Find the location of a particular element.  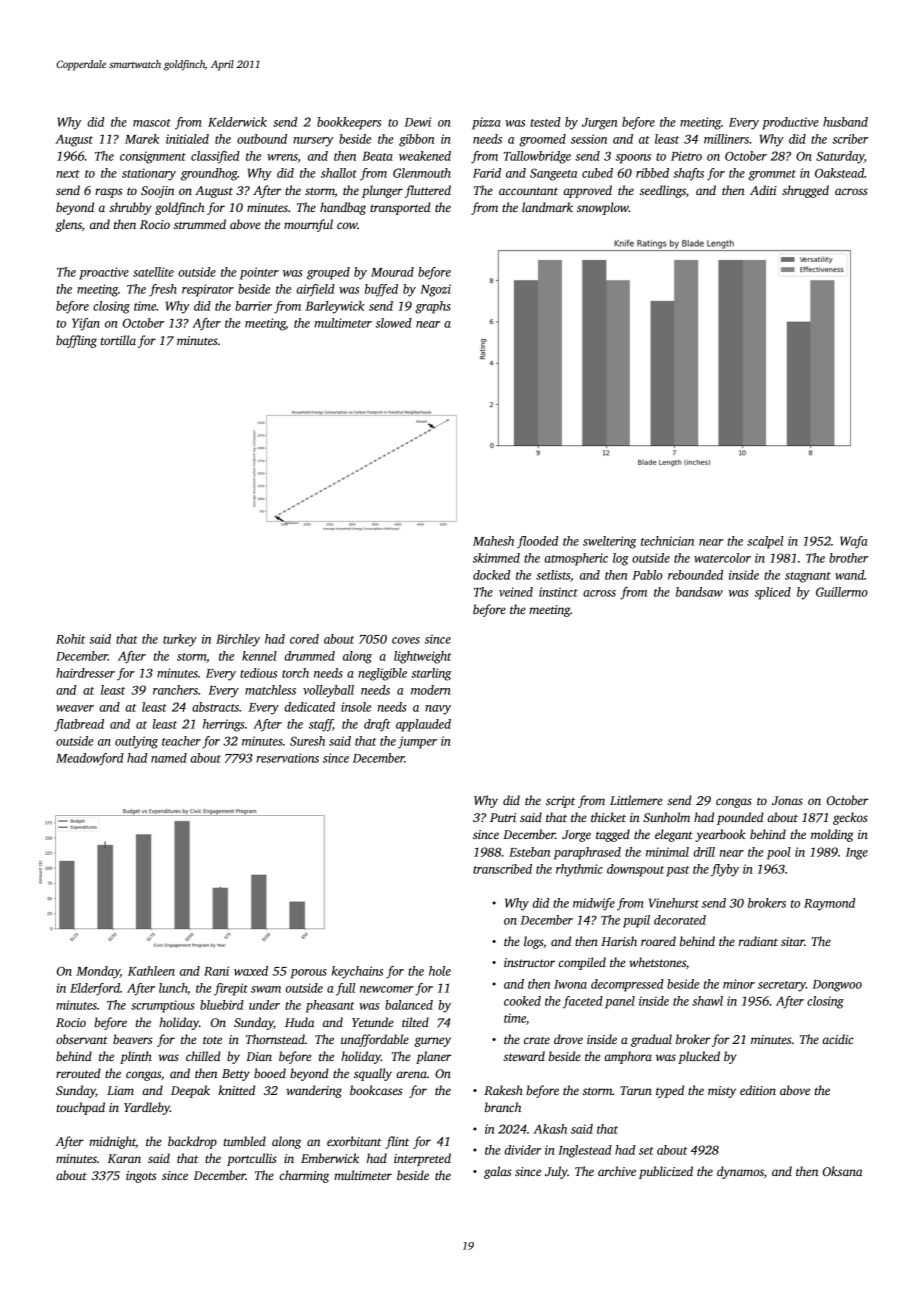

shallot is located at coordinates (339, 173).
